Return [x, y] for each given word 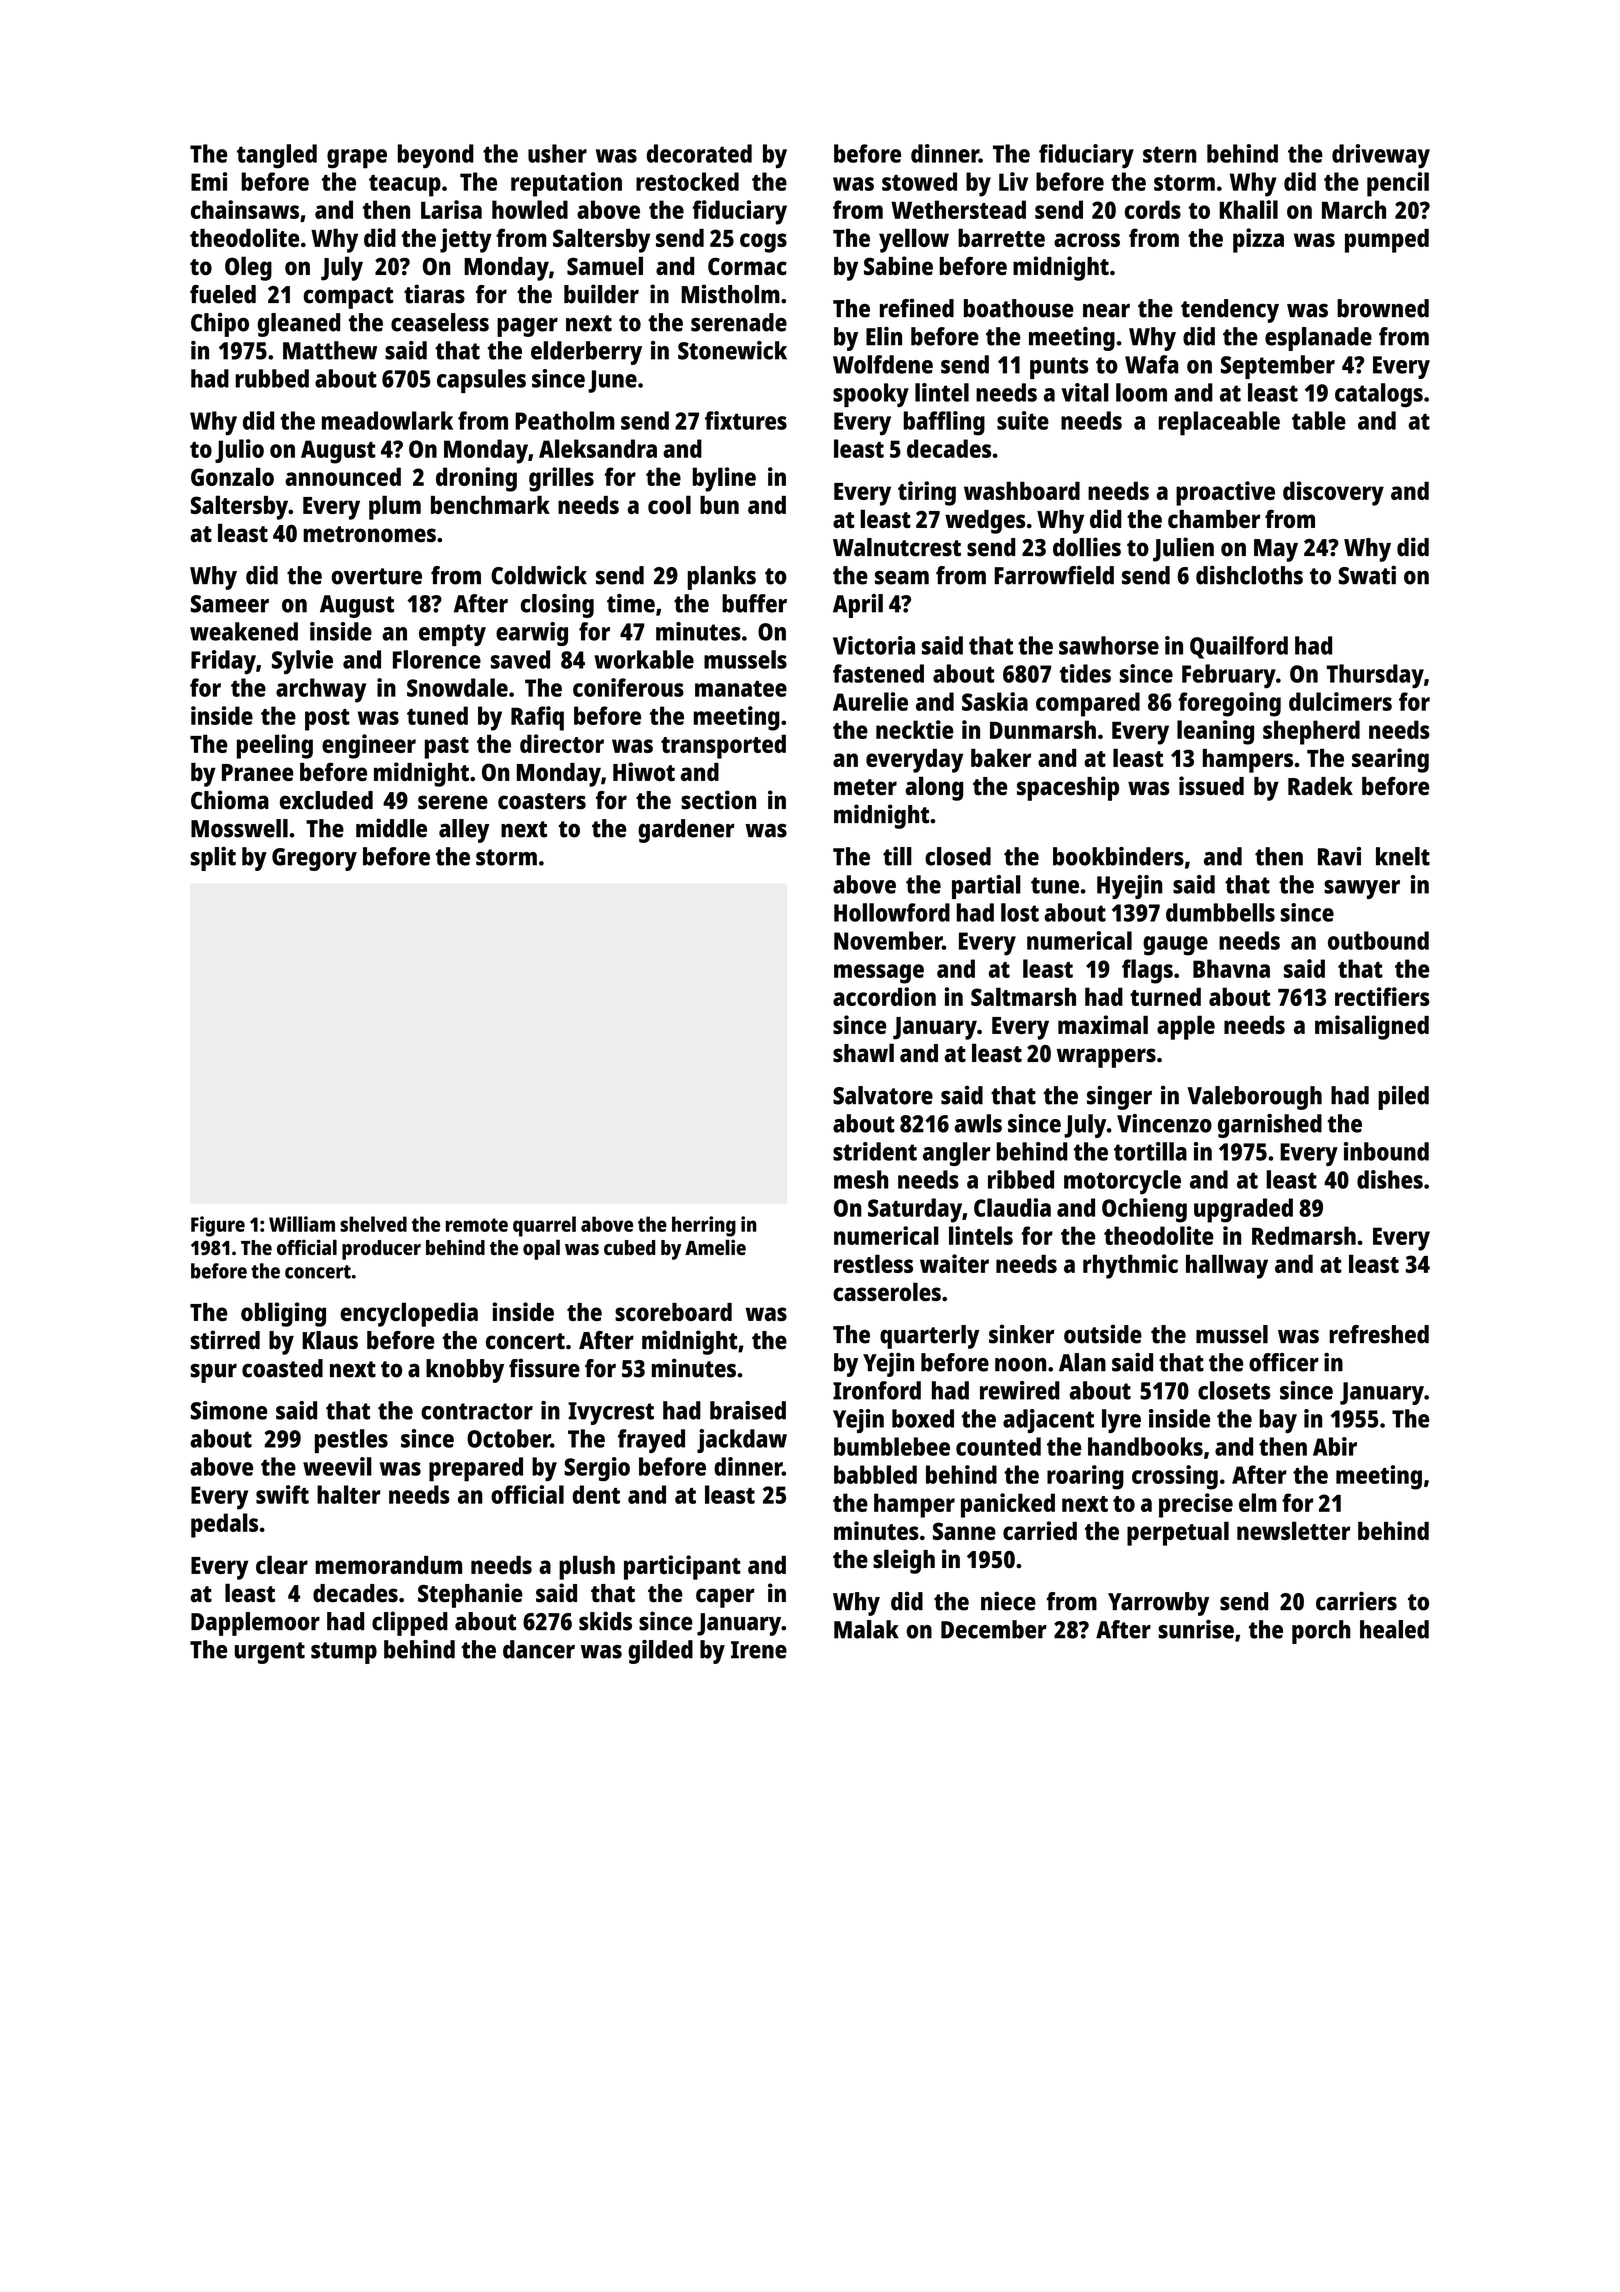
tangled [277, 156]
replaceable [1219, 423]
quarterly [929, 1337]
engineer [369, 746]
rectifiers [1382, 996]
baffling [944, 423]
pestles [351, 1441]
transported [723, 746]
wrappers [1106, 1058]
